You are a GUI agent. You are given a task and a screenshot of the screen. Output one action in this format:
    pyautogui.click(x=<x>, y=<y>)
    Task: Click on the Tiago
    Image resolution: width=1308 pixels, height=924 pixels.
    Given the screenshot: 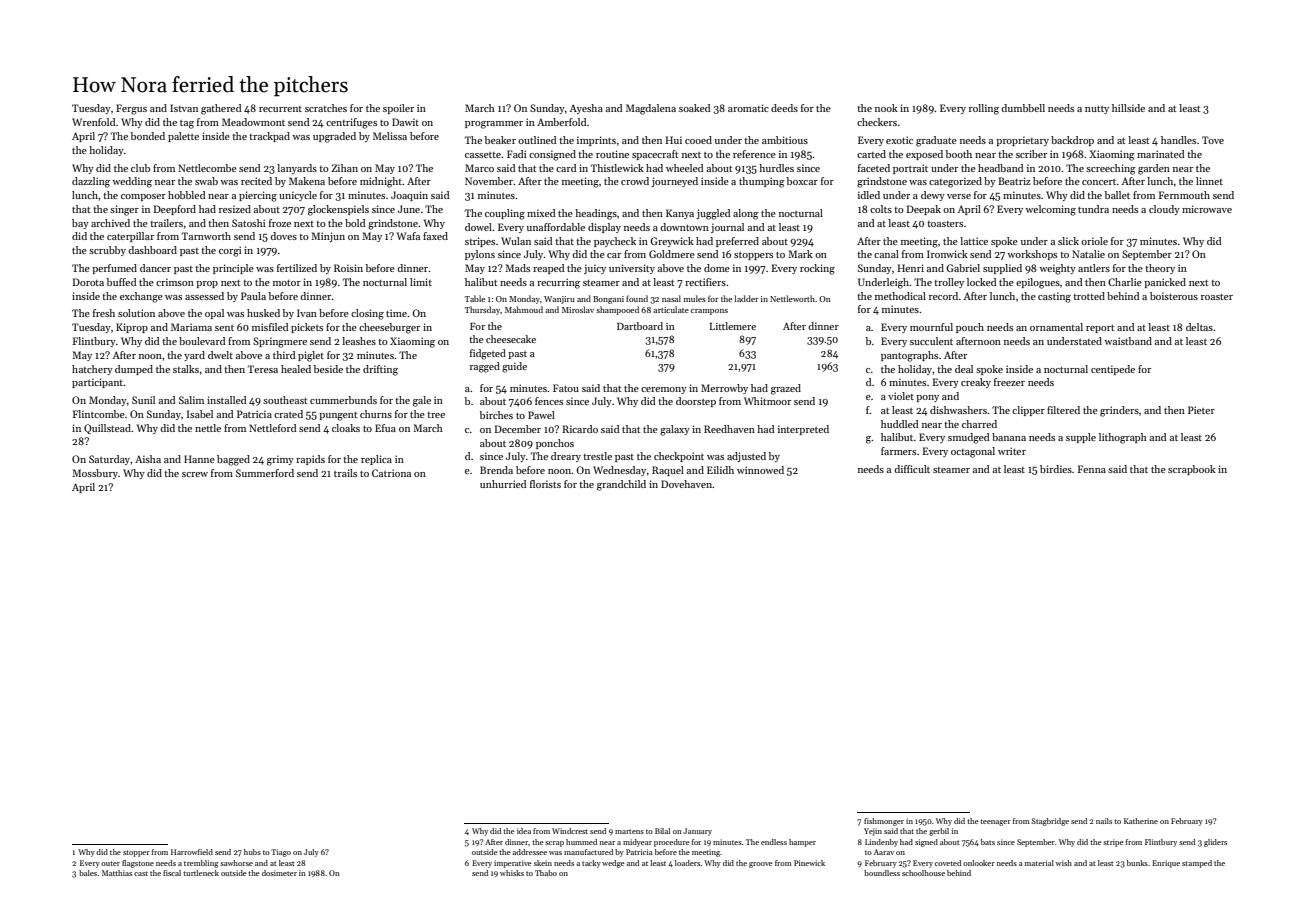 What is the action you would take?
    pyautogui.click(x=281, y=853)
